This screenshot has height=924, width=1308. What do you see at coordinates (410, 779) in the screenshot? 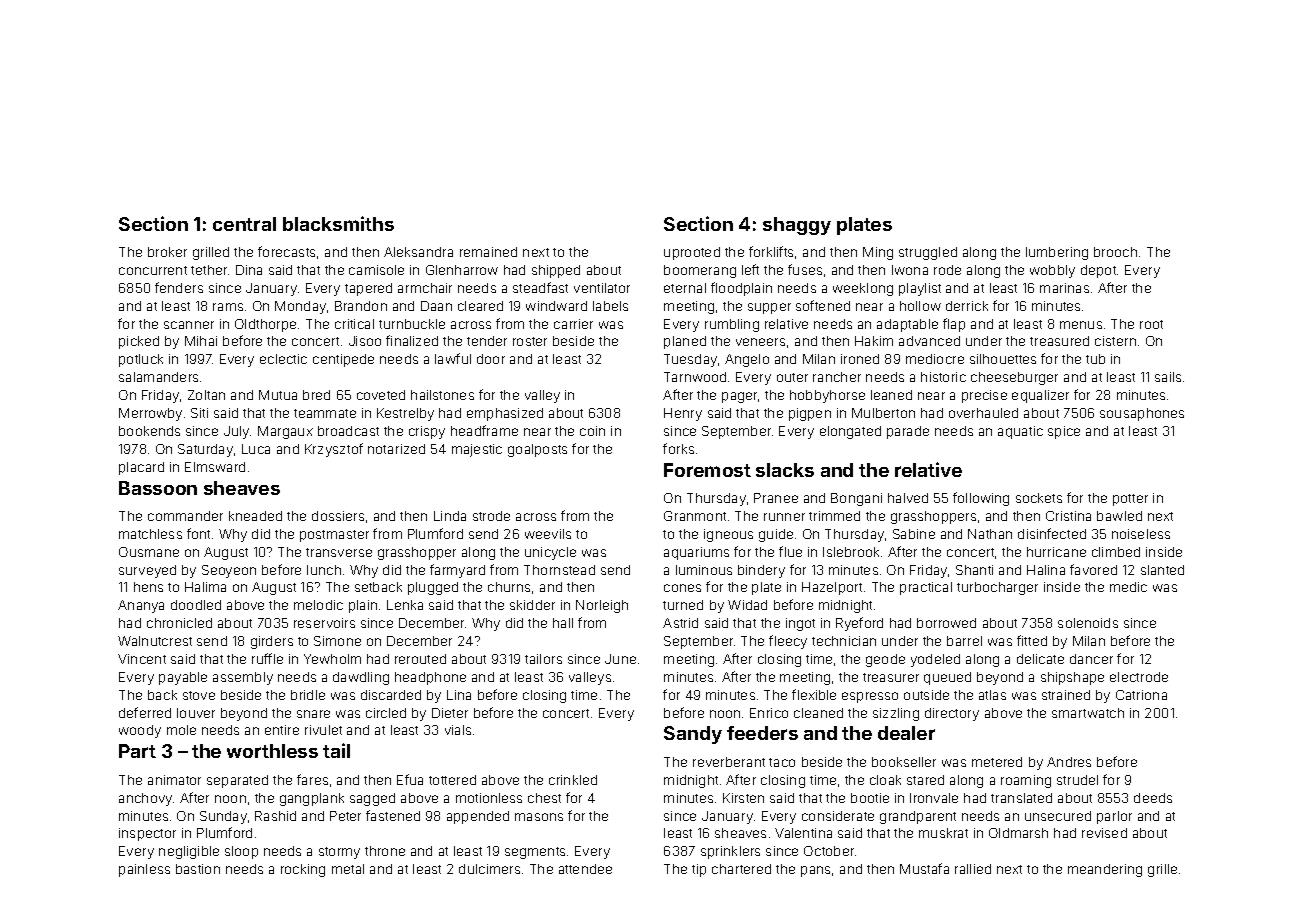
I see `Efua` at bounding box center [410, 779].
